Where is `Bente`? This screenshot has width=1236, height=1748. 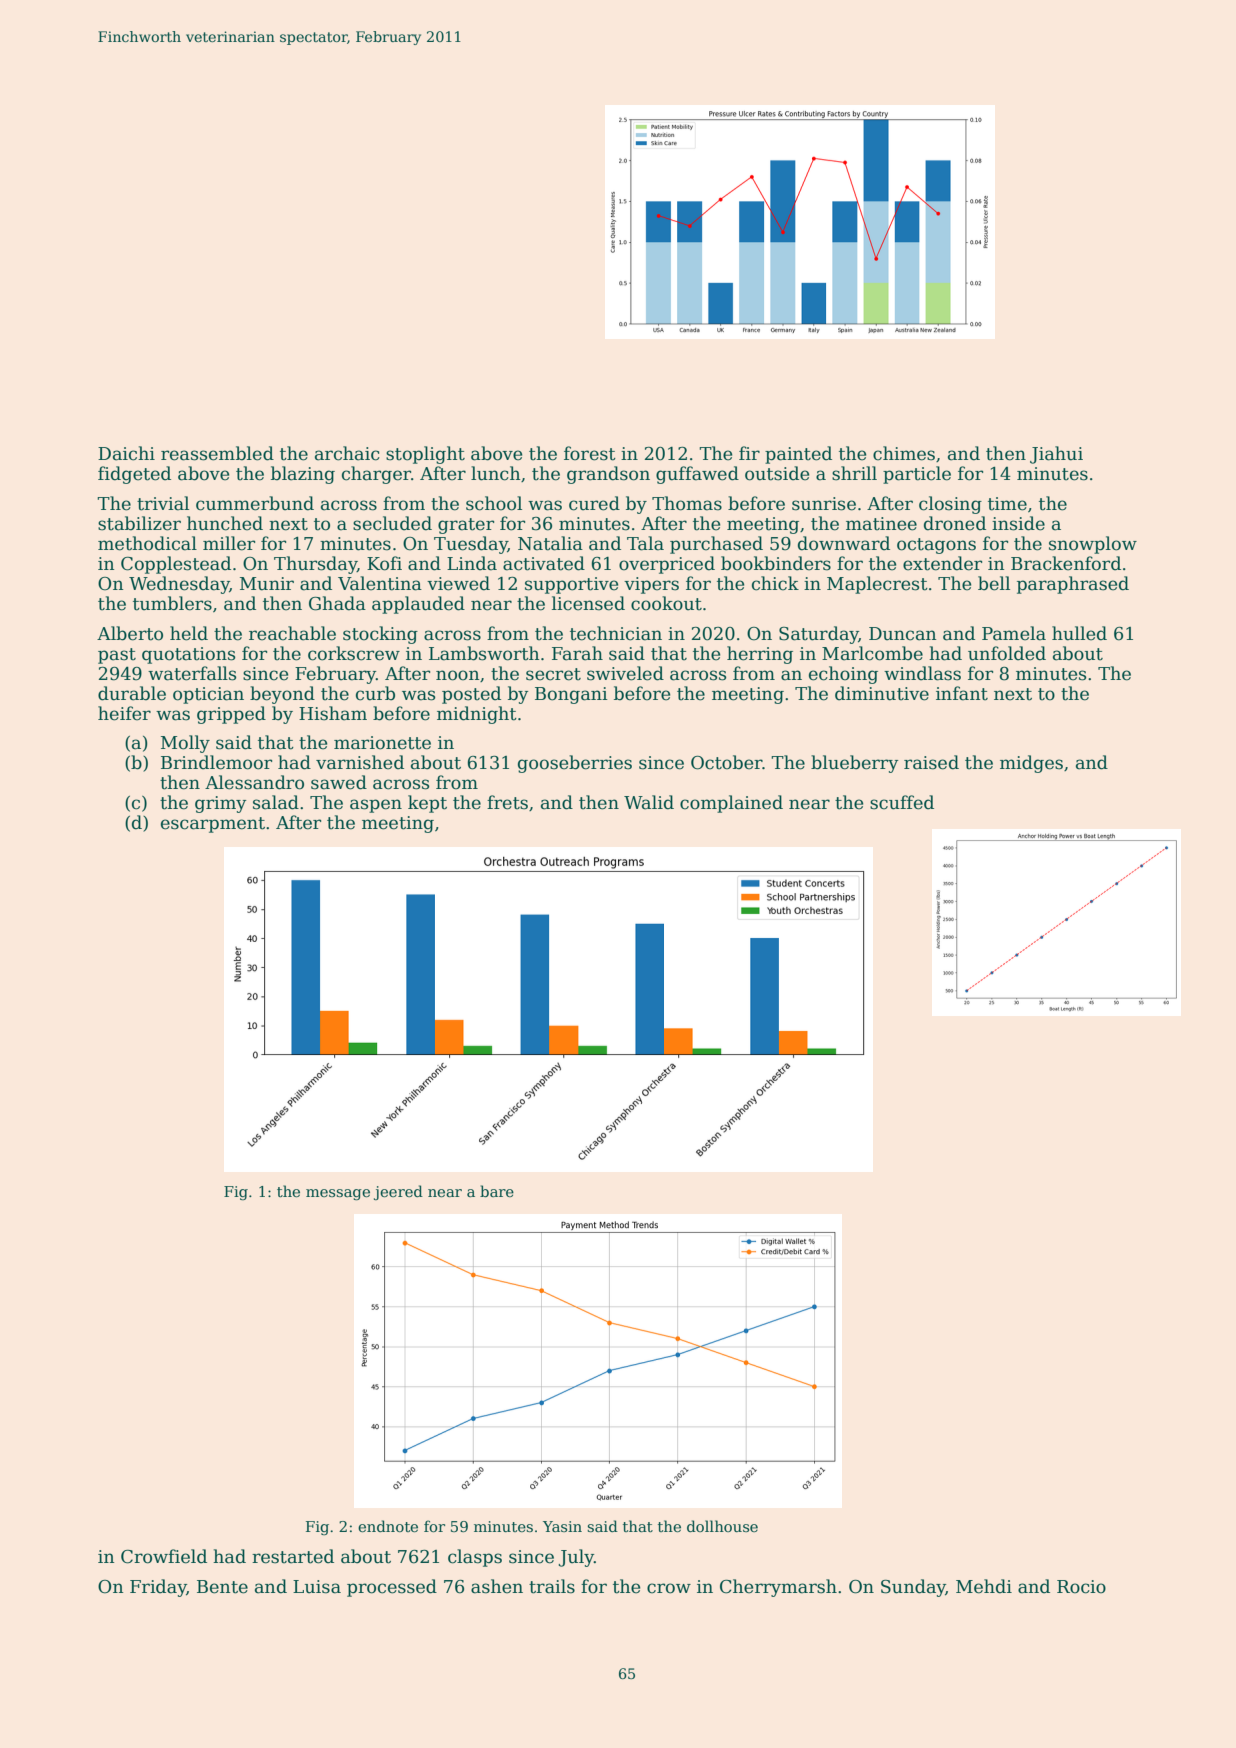
Bente is located at coordinates (222, 1587).
